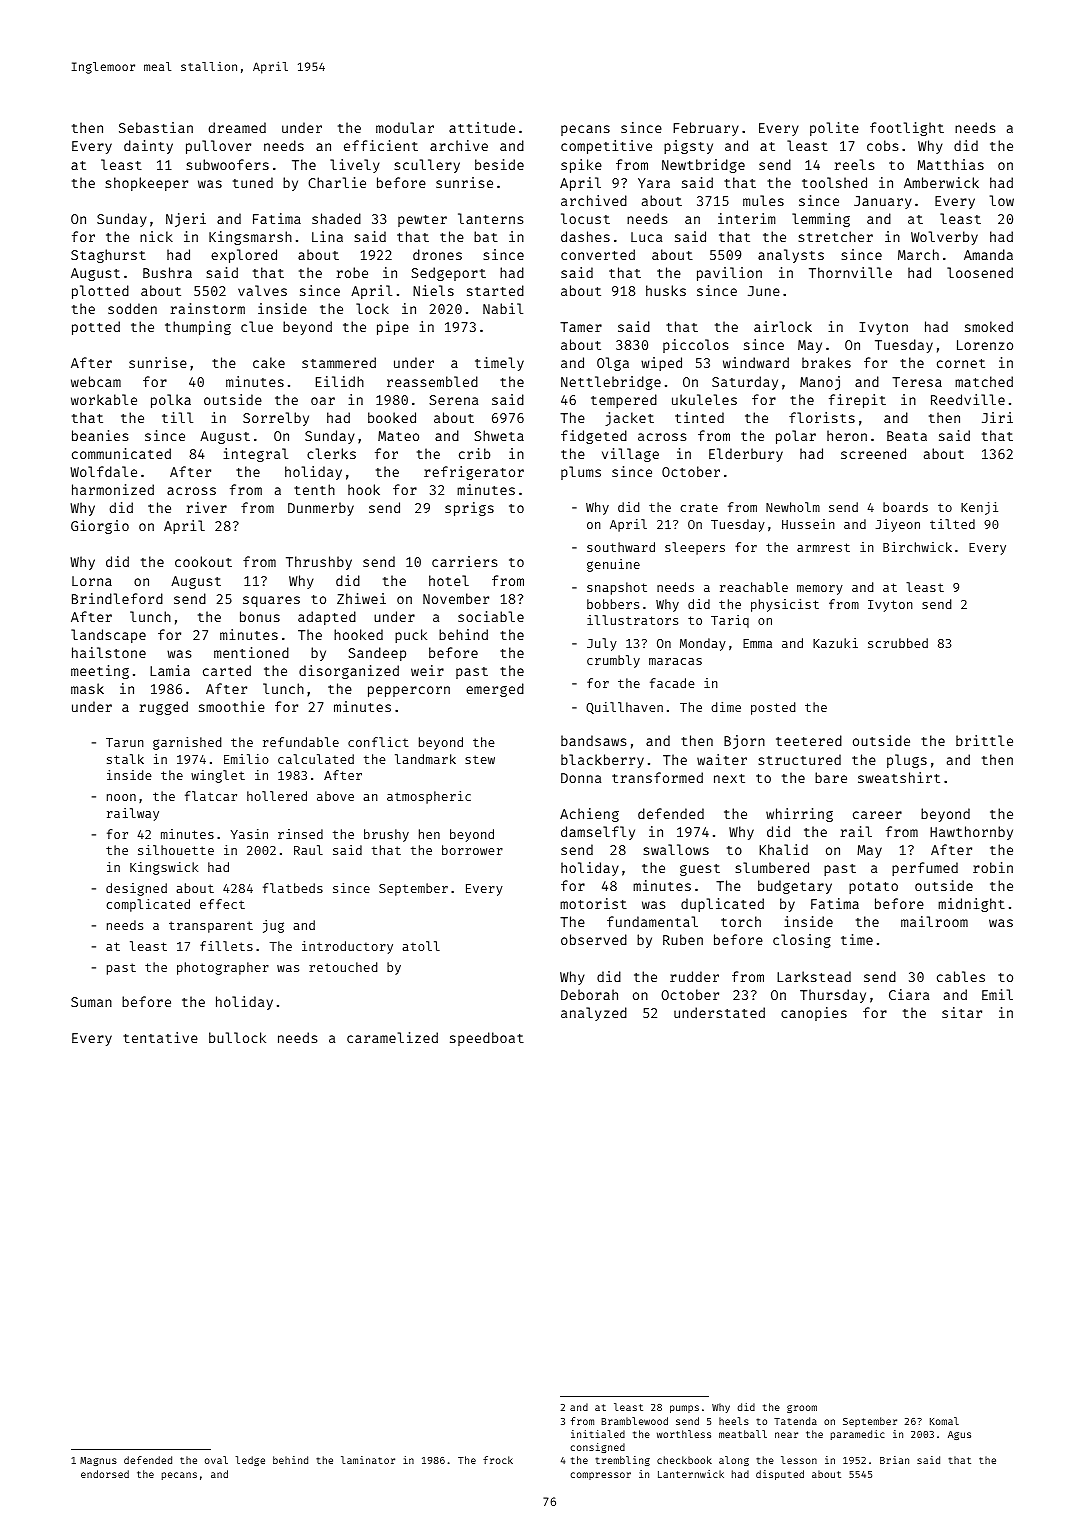 This document has height=1535, width=1085. Describe the element at coordinates (392, 1037) in the document. I see `caramelized` at that location.
